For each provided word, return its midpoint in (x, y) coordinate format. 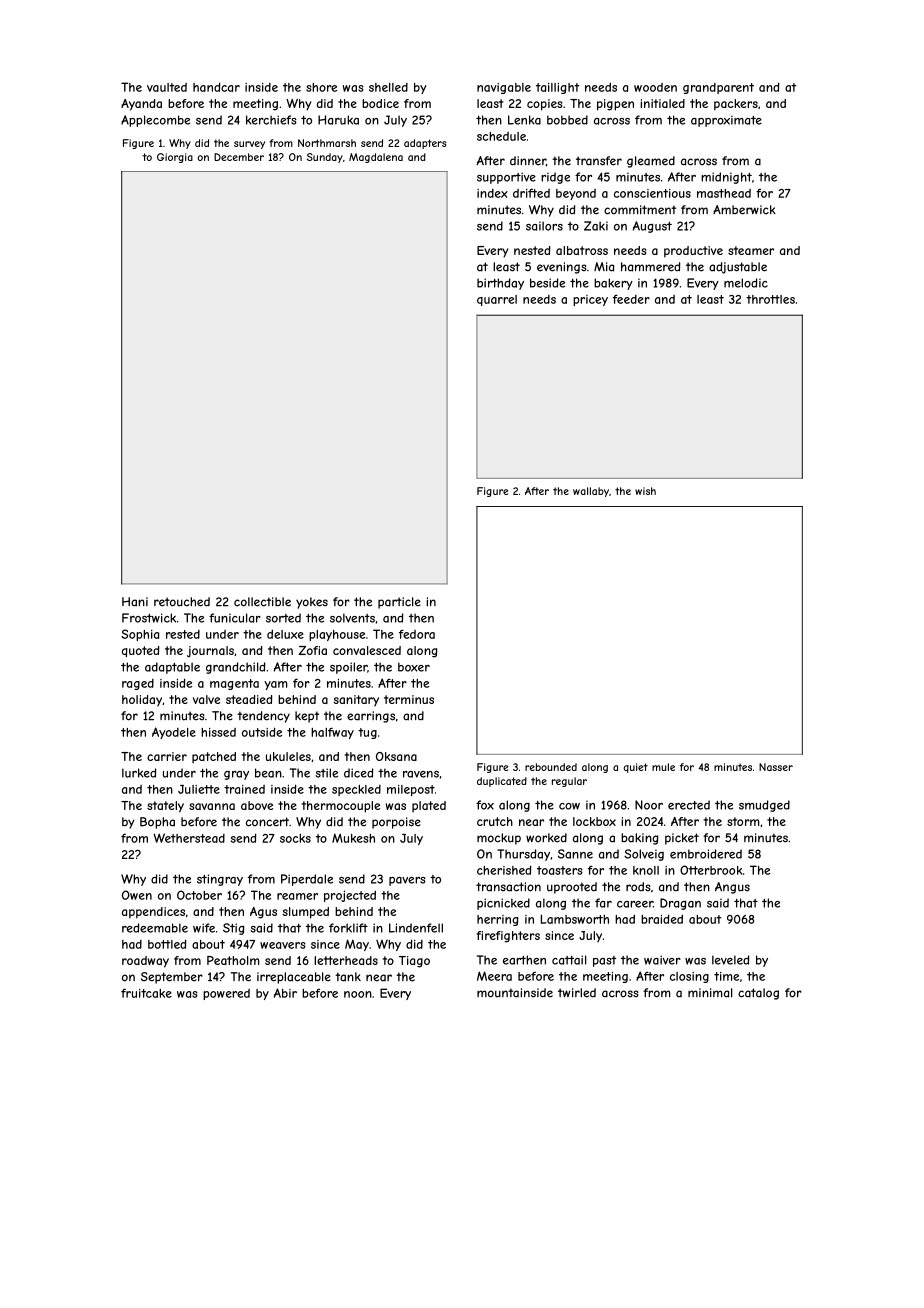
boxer (414, 667)
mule (663, 767)
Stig (233, 929)
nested (532, 250)
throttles (770, 299)
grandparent (718, 88)
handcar (216, 87)
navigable (504, 88)
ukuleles (288, 756)
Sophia (140, 635)
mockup (499, 839)
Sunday (325, 158)
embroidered (706, 854)
